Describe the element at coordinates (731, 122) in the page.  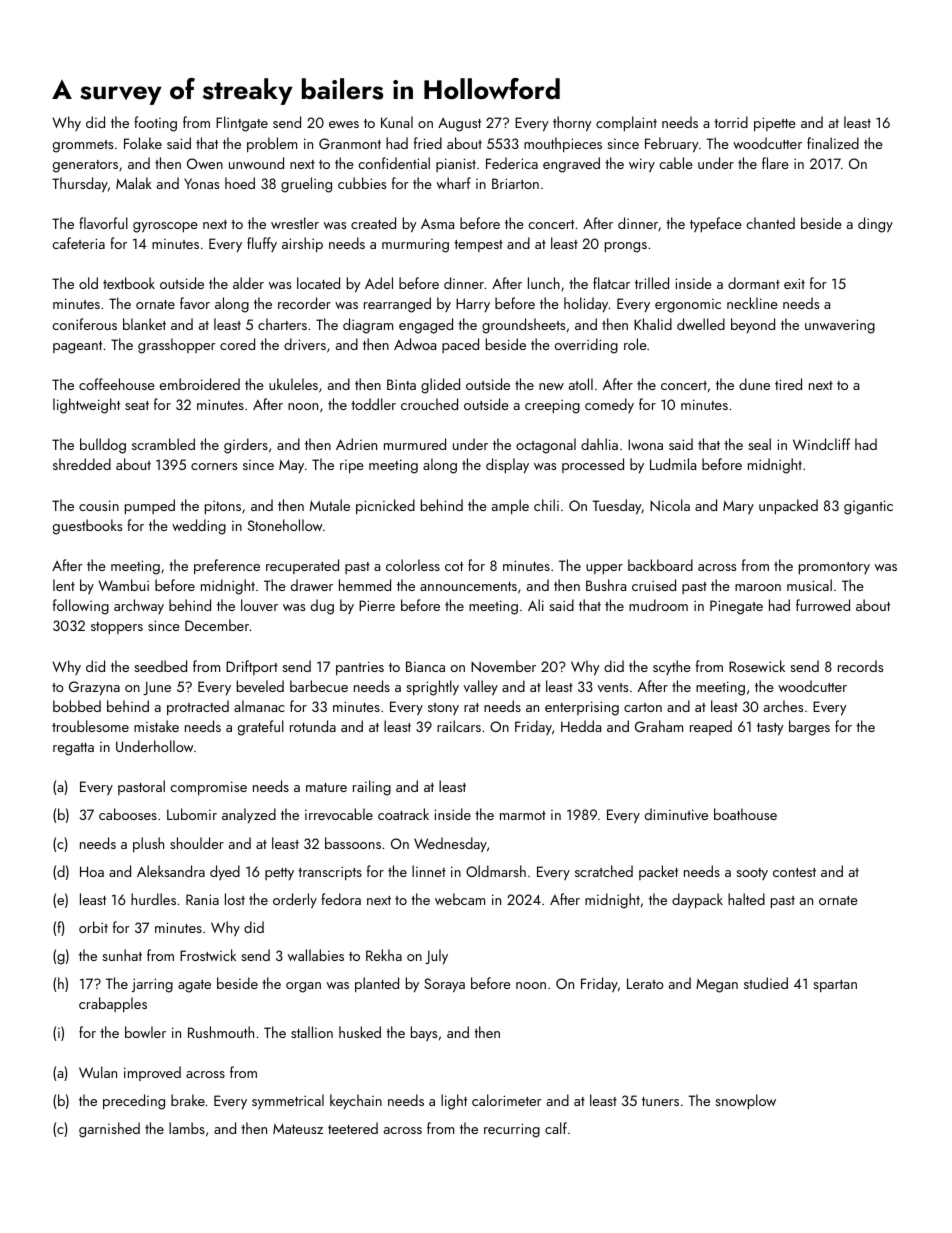
I see `torrid` at that location.
